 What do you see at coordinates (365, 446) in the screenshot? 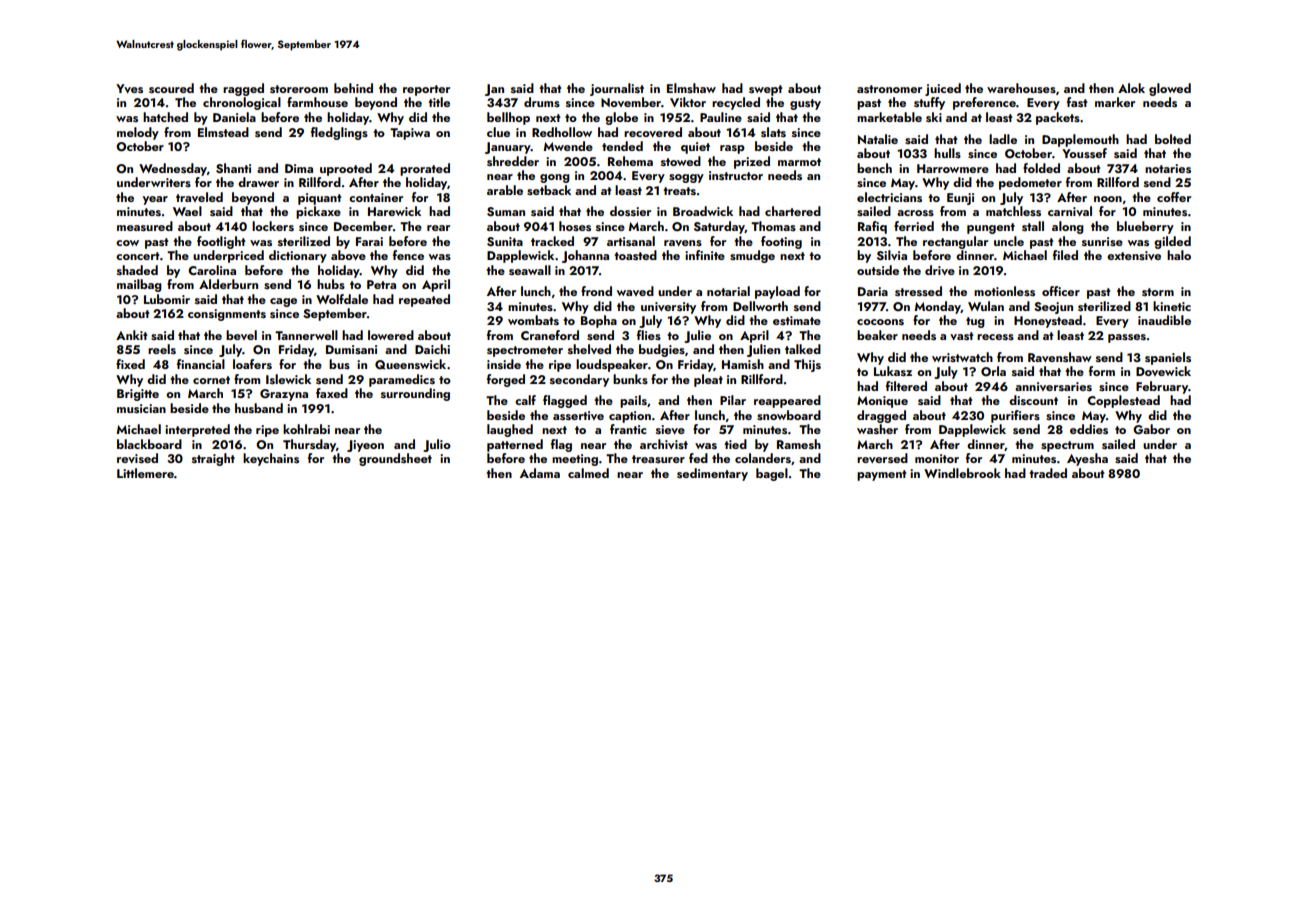
I see `Jiyeon` at bounding box center [365, 446].
